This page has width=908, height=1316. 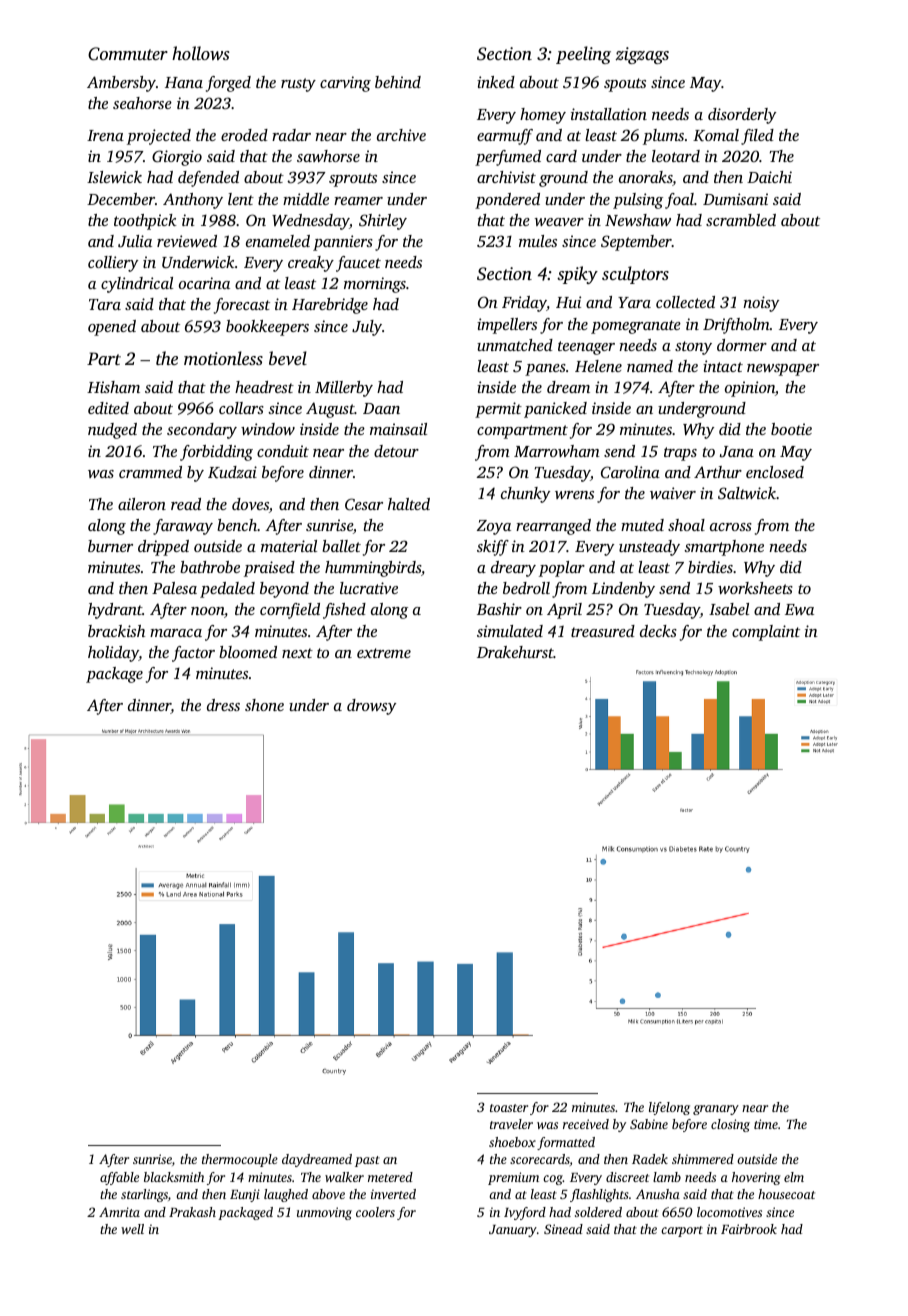 I want to click on simulated, so click(x=510, y=631).
